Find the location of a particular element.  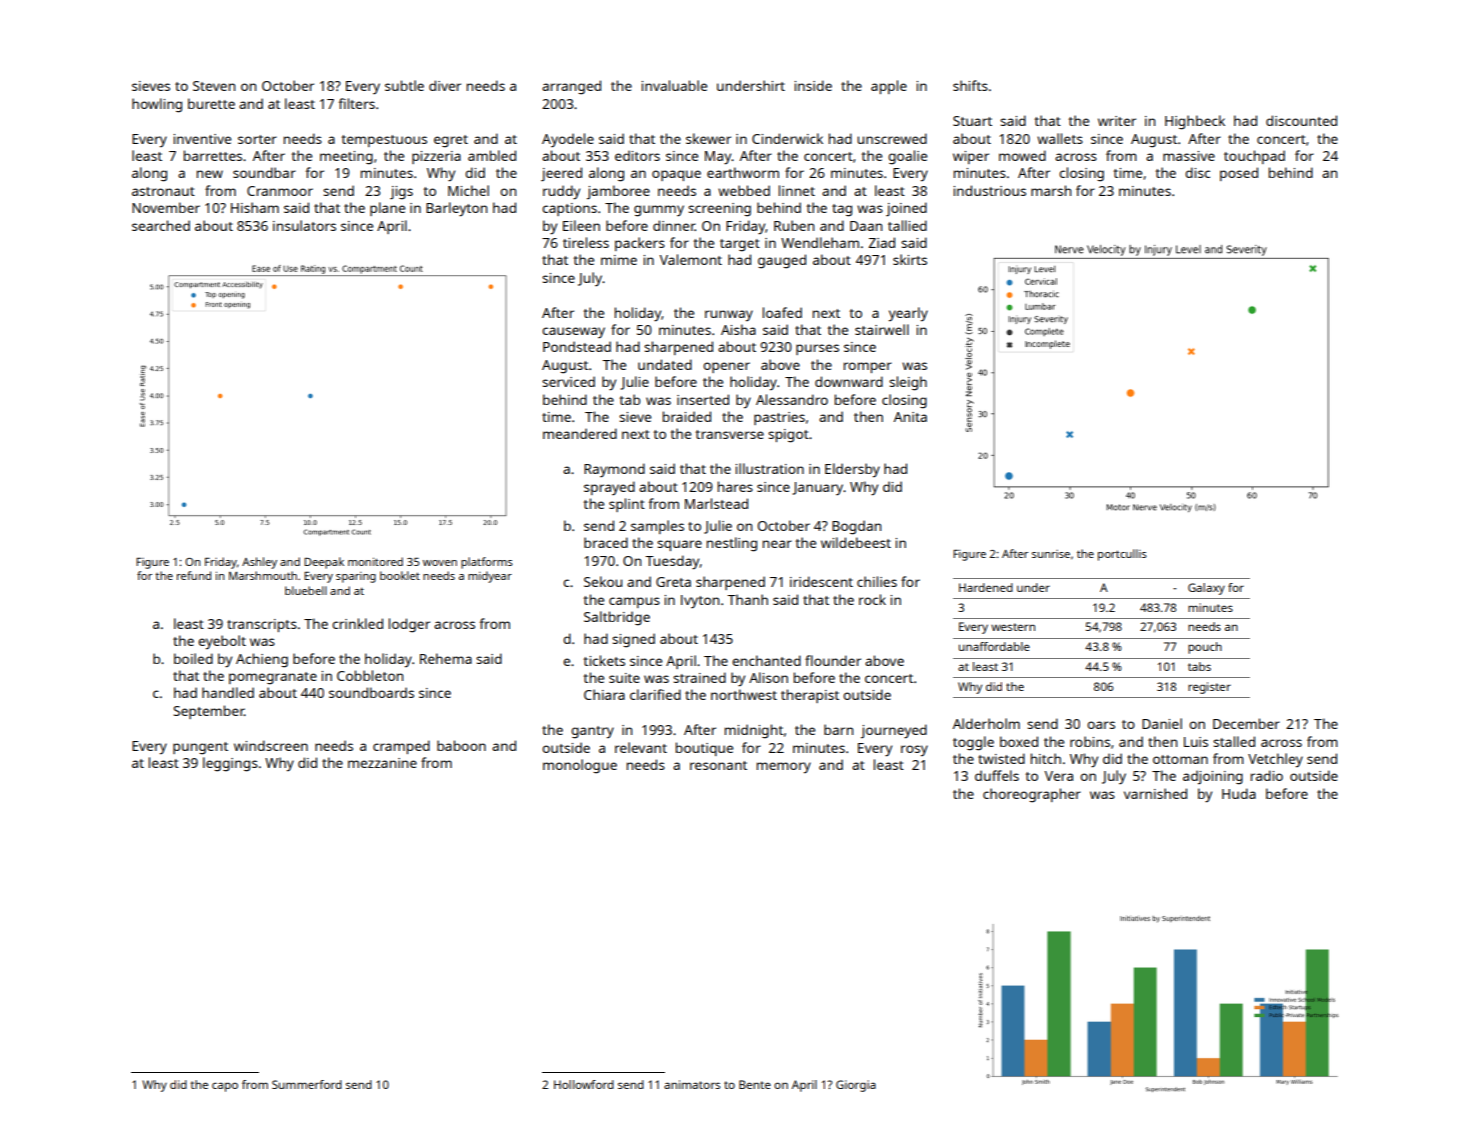

Sekou is located at coordinates (603, 581).
